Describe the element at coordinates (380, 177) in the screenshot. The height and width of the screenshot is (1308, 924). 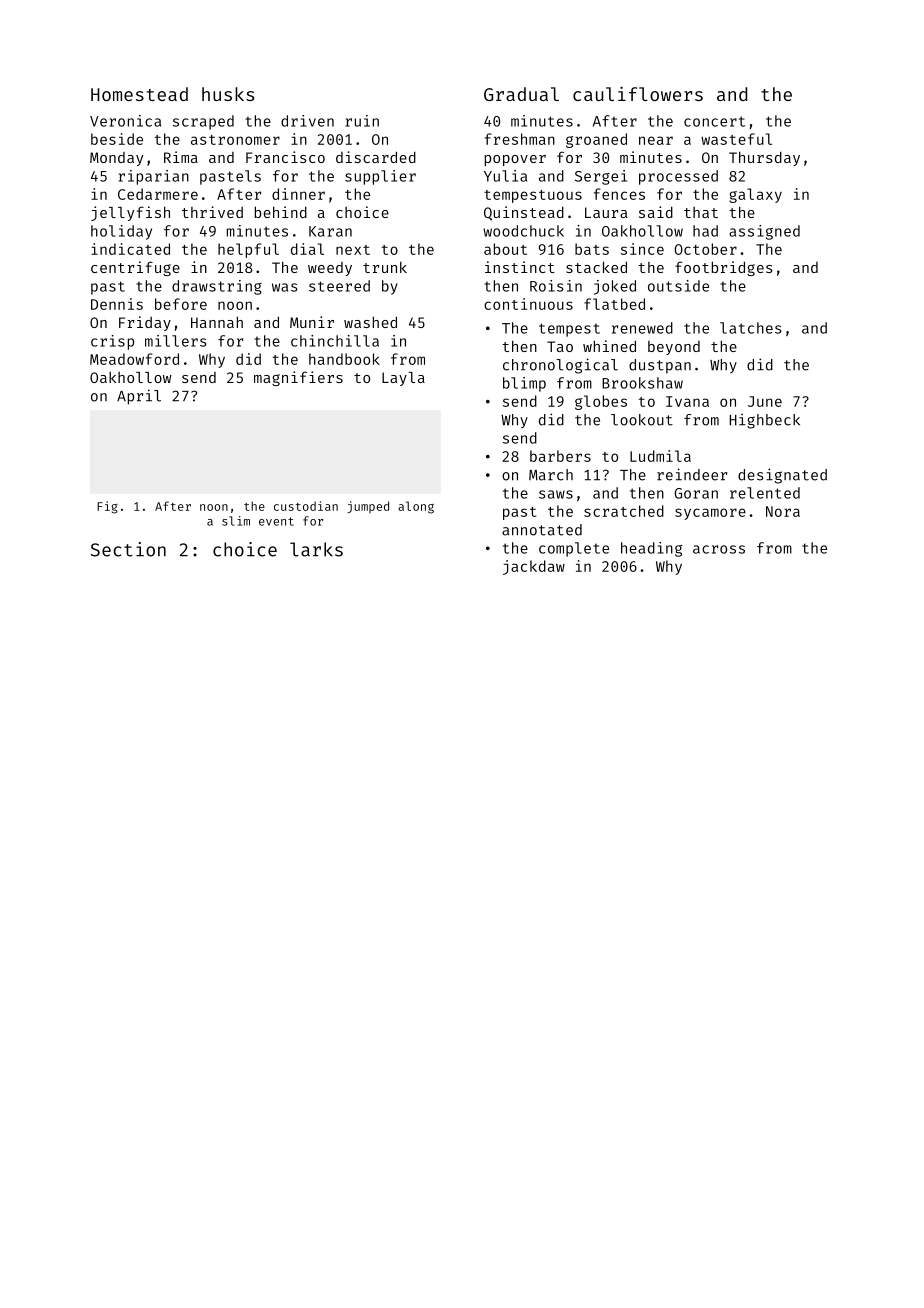
I see `supplier` at that location.
